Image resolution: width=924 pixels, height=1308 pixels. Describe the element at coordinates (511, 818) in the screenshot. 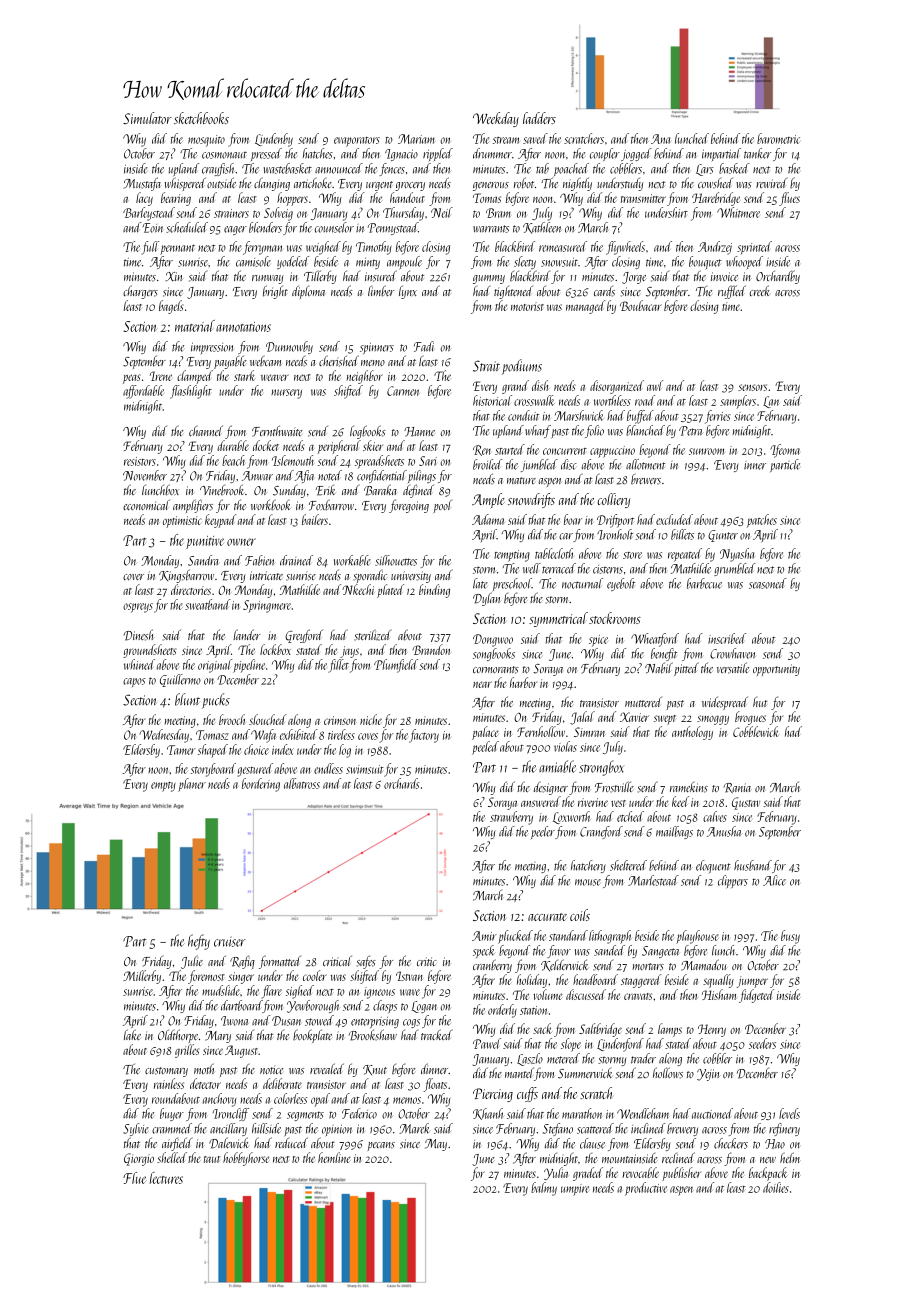

I see `strawberry` at that location.
